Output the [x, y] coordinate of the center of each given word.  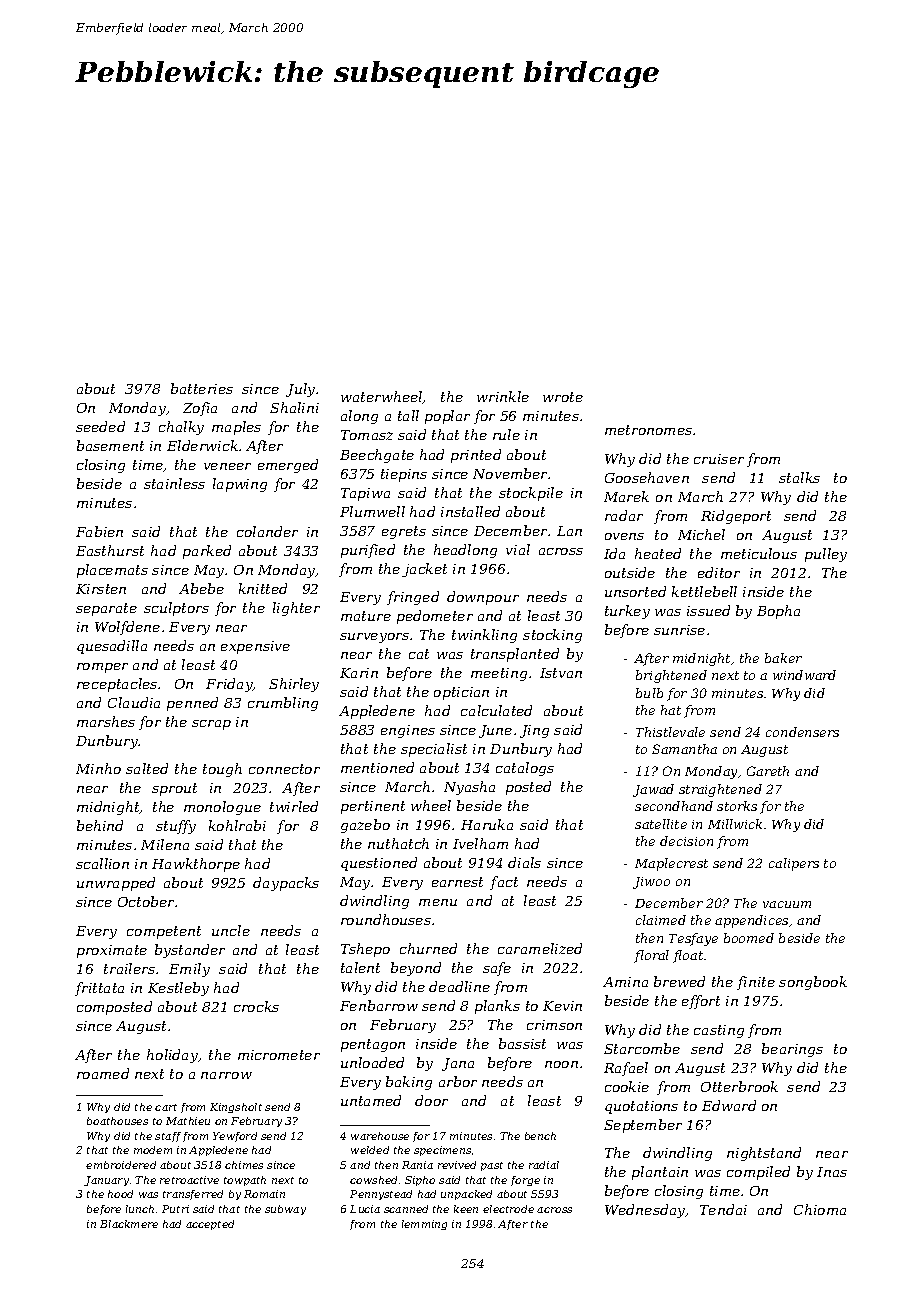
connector [284, 769]
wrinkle [503, 396]
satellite [661, 824]
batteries [202, 388]
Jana [458, 1064]
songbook [813, 983]
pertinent [373, 807]
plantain [660, 1173]
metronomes [648, 430]
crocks [256, 1006]
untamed [371, 1100]
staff [168, 1137]
